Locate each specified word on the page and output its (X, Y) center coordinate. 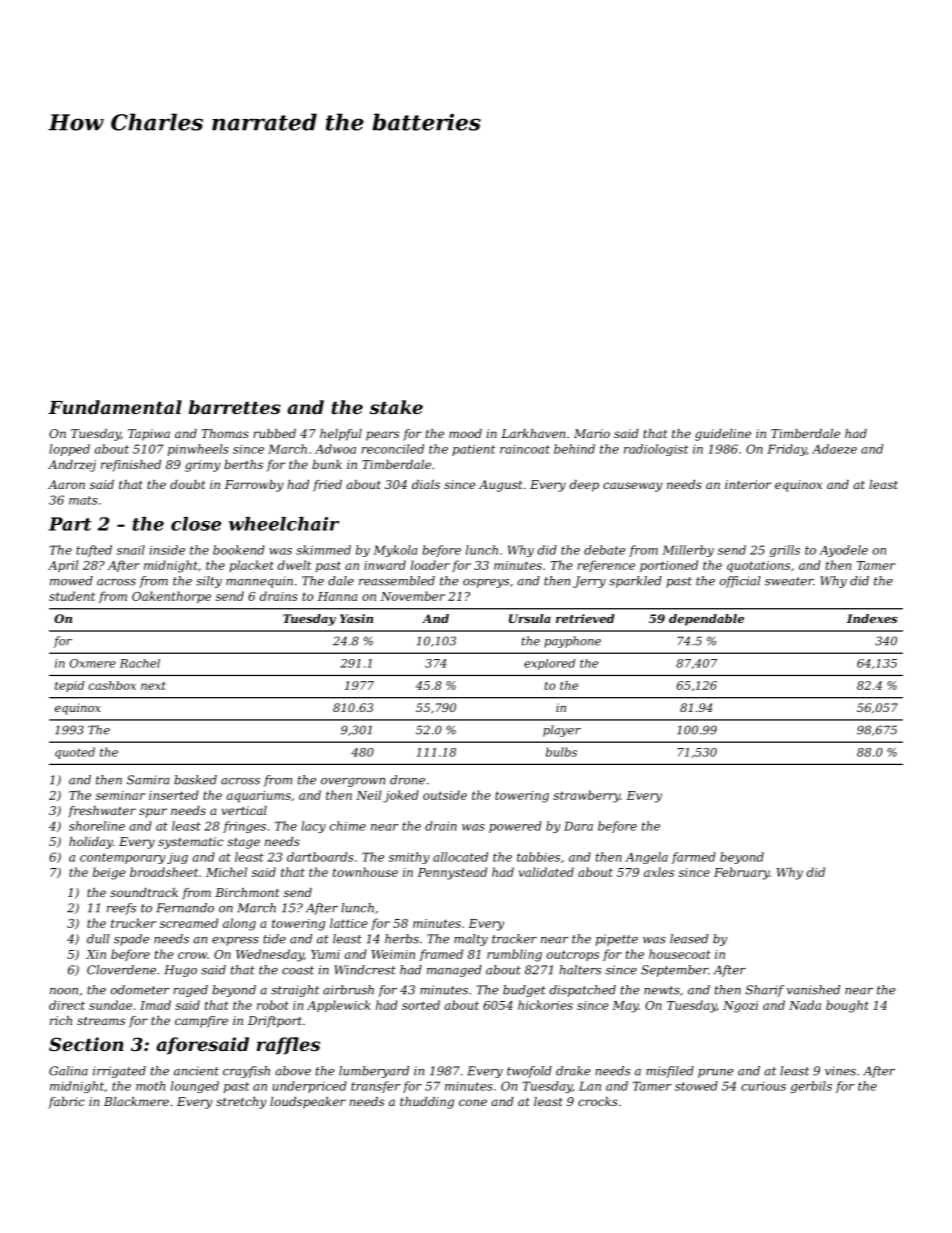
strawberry (586, 796)
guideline (723, 435)
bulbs (561, 752)
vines (840, 1071)
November (412, 596)
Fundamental (115, 407)
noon (64, 991)
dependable (706, 620)
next (153, 686)
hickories (545, 1005)
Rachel (140, 663)
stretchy (241, 1103)
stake (396, 407)
